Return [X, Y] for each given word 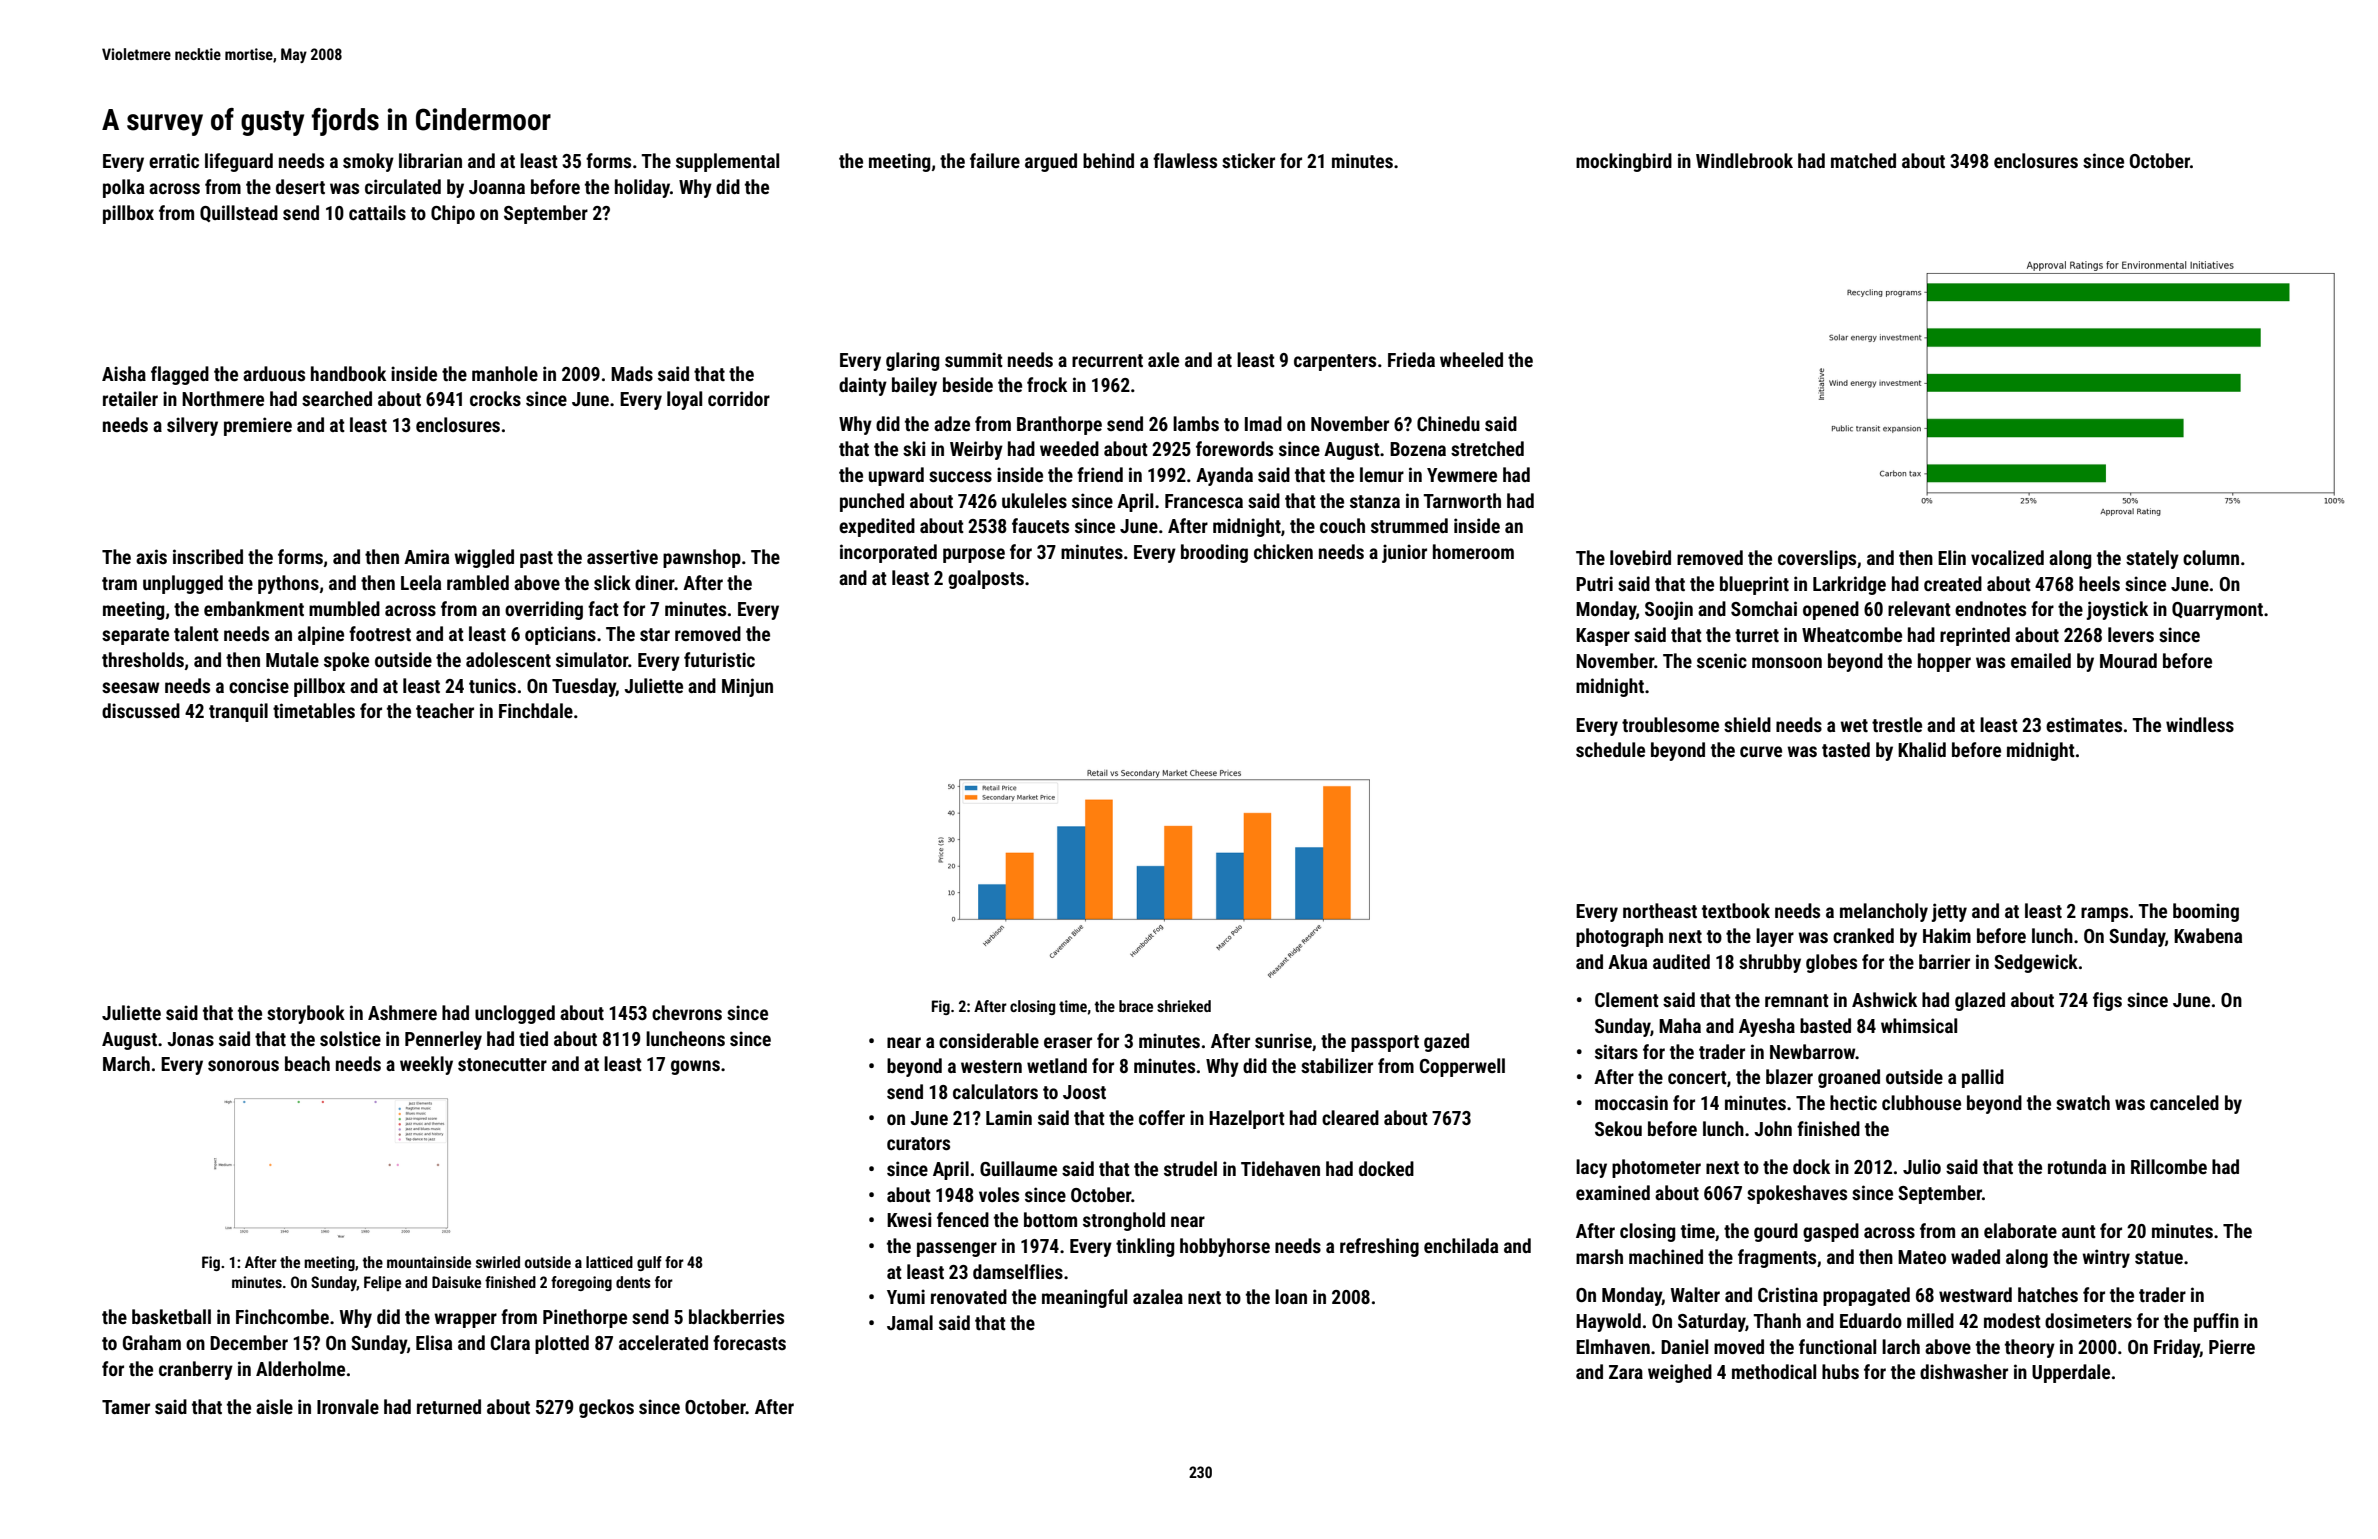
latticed [609, 1262]
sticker [1248, 160]
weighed [1680, 1373]
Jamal [910, 1322]
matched [1863, 160]
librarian [430, 160]
